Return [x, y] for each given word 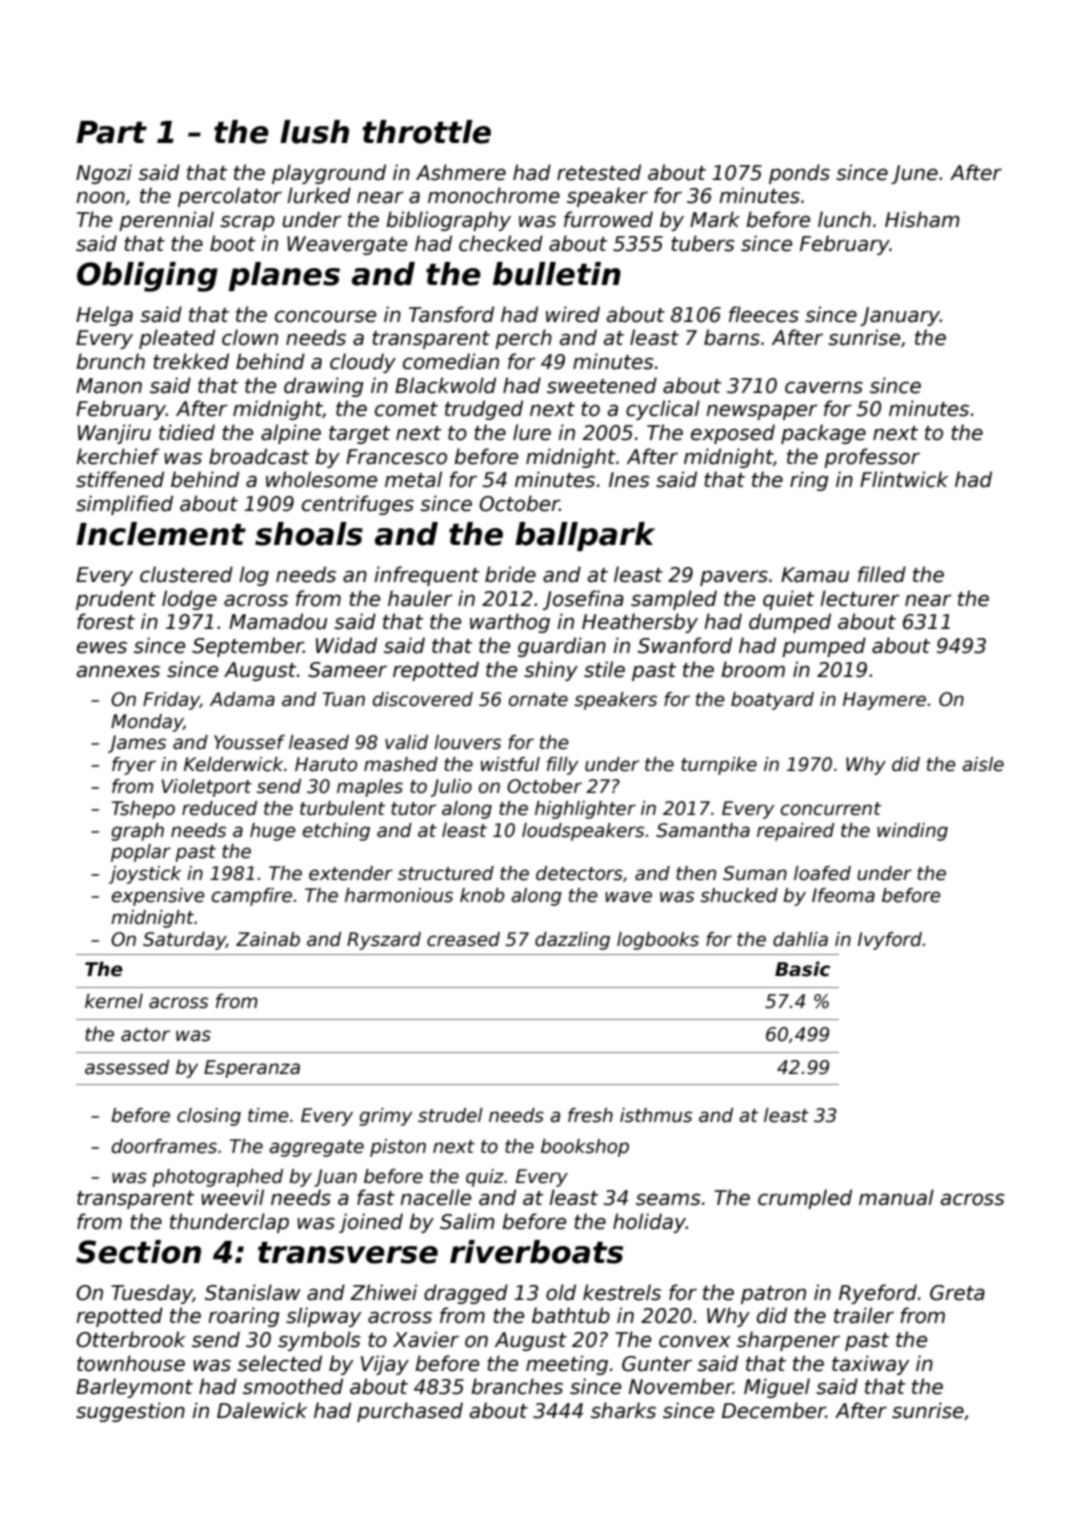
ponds [799, 174]
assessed [127, 1067]
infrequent [426, 576]
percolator [230, 197]
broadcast [259, 456]
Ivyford [890, 941]
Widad [346, 645]
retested [599, 172]
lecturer [860, 598]
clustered [186, 574]
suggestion [130, 1412]
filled [882, 574]
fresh [590, 1115]
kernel [114, 1001]
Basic [802, 969]
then [696, 873]
